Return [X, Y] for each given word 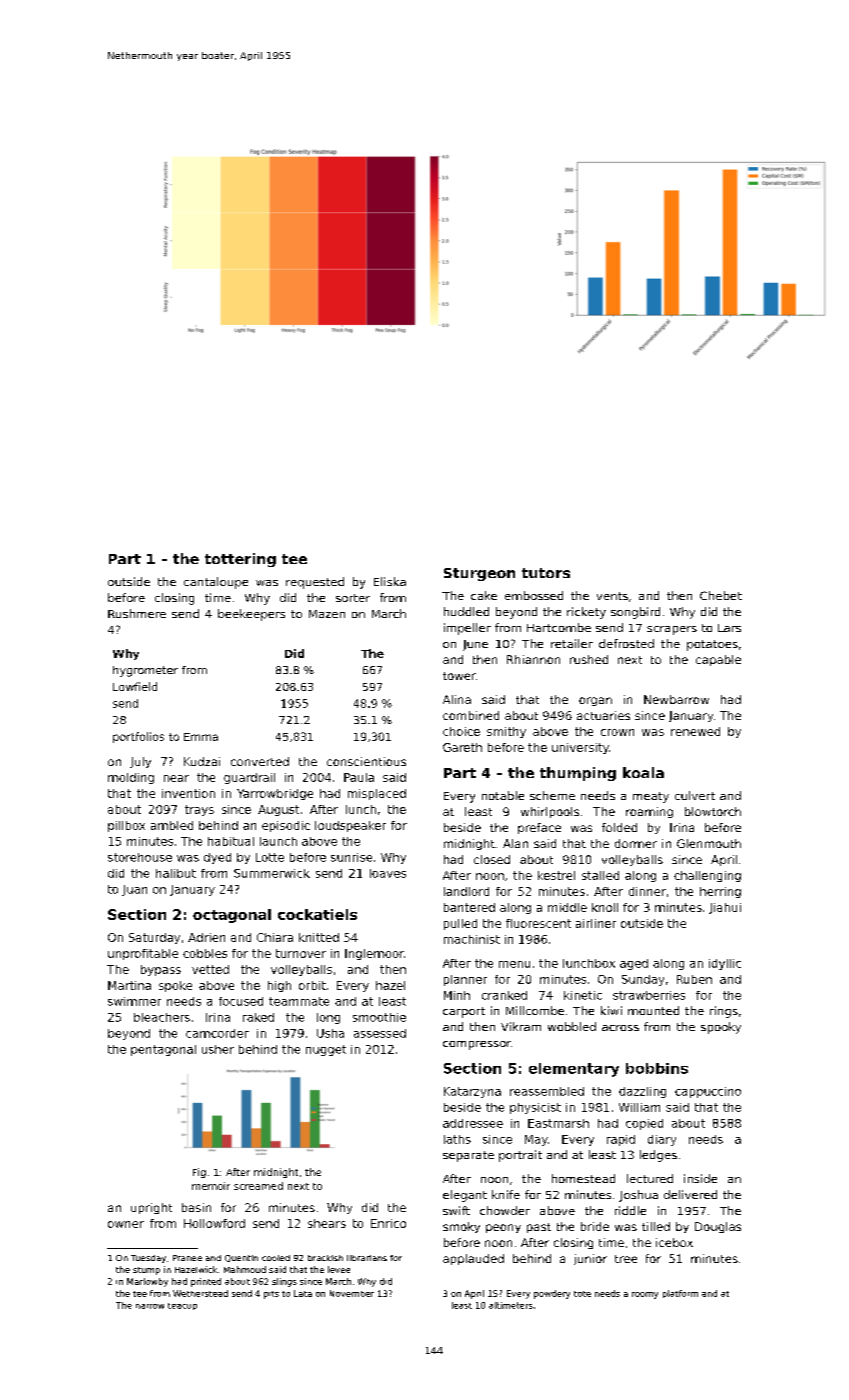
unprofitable [143, 954]
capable [718, 660]
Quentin [241, 1258]
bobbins [657, 1068]
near [176, 778]
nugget [326, 1050]
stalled [600, 875]
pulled [460, 924]
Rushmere [137, 613]
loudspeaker [350, 826]
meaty [651, 797]
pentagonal [163, 1050]
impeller [467, 629]
